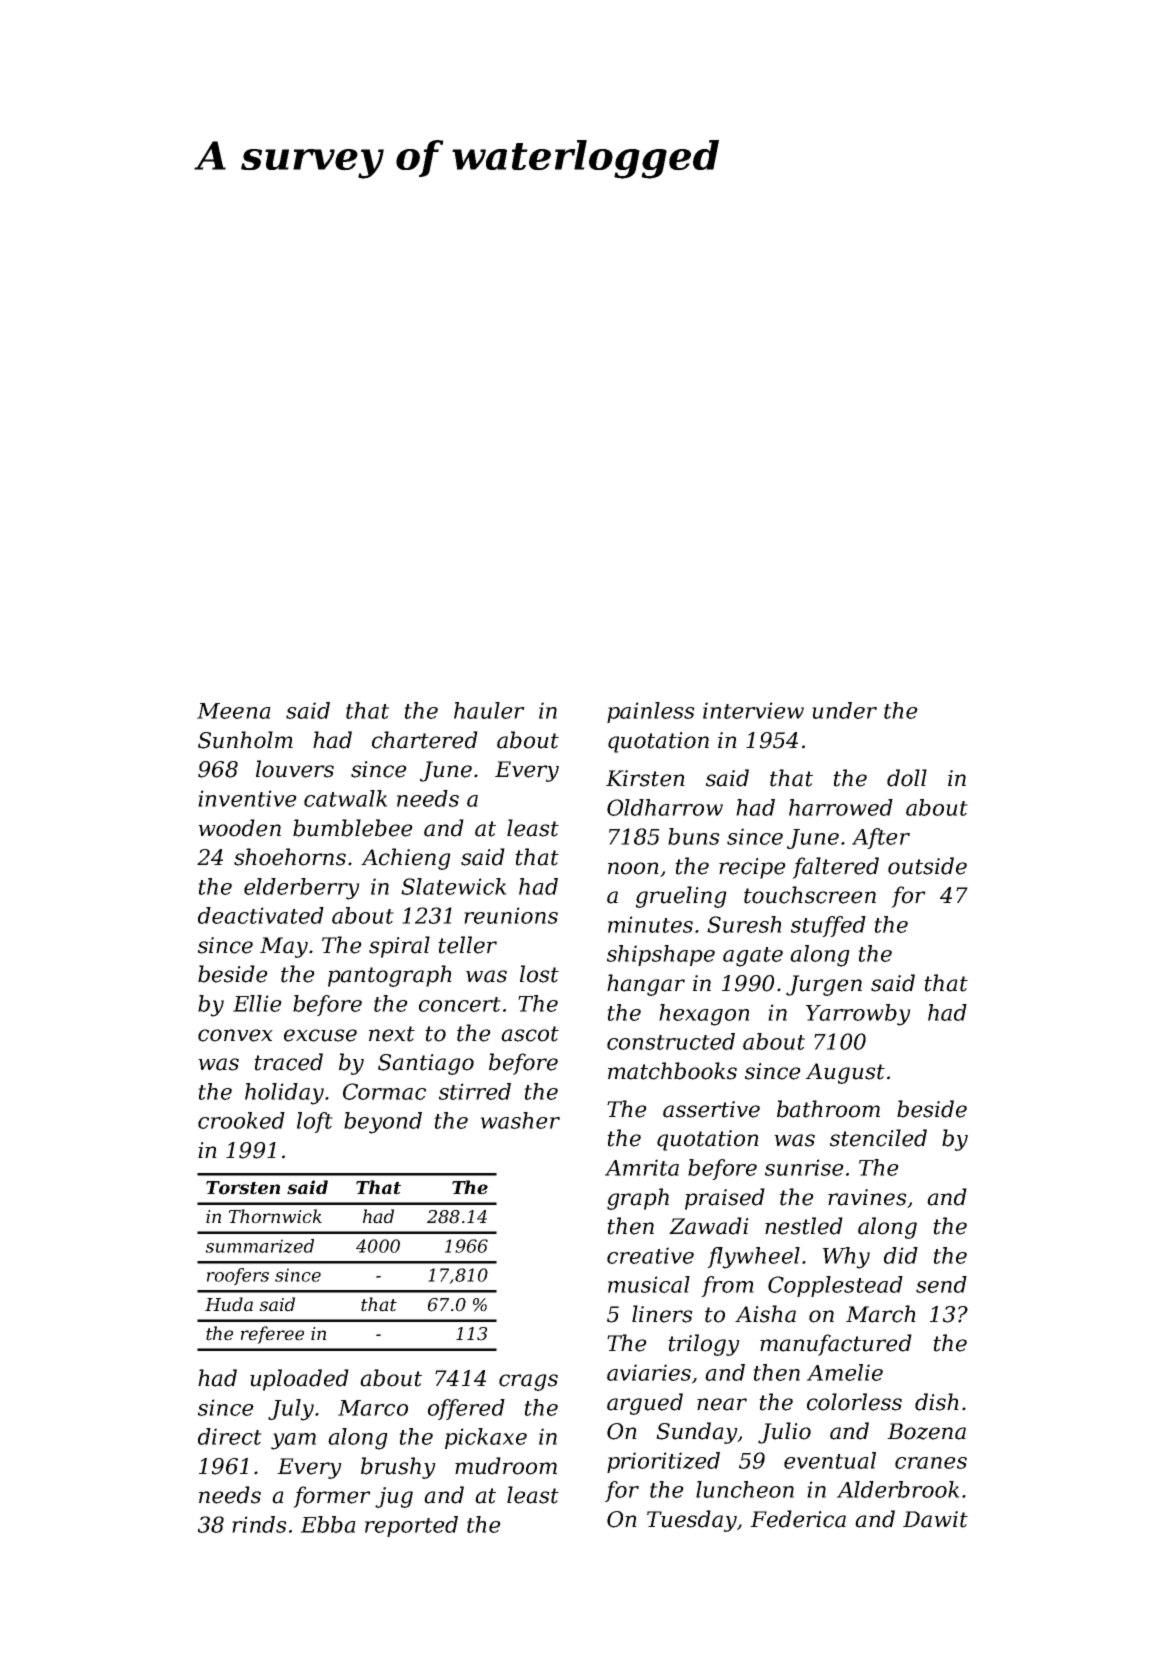 The height and width of the image is (1654, 1165). I want to click on referee, so click(272, 1335).
